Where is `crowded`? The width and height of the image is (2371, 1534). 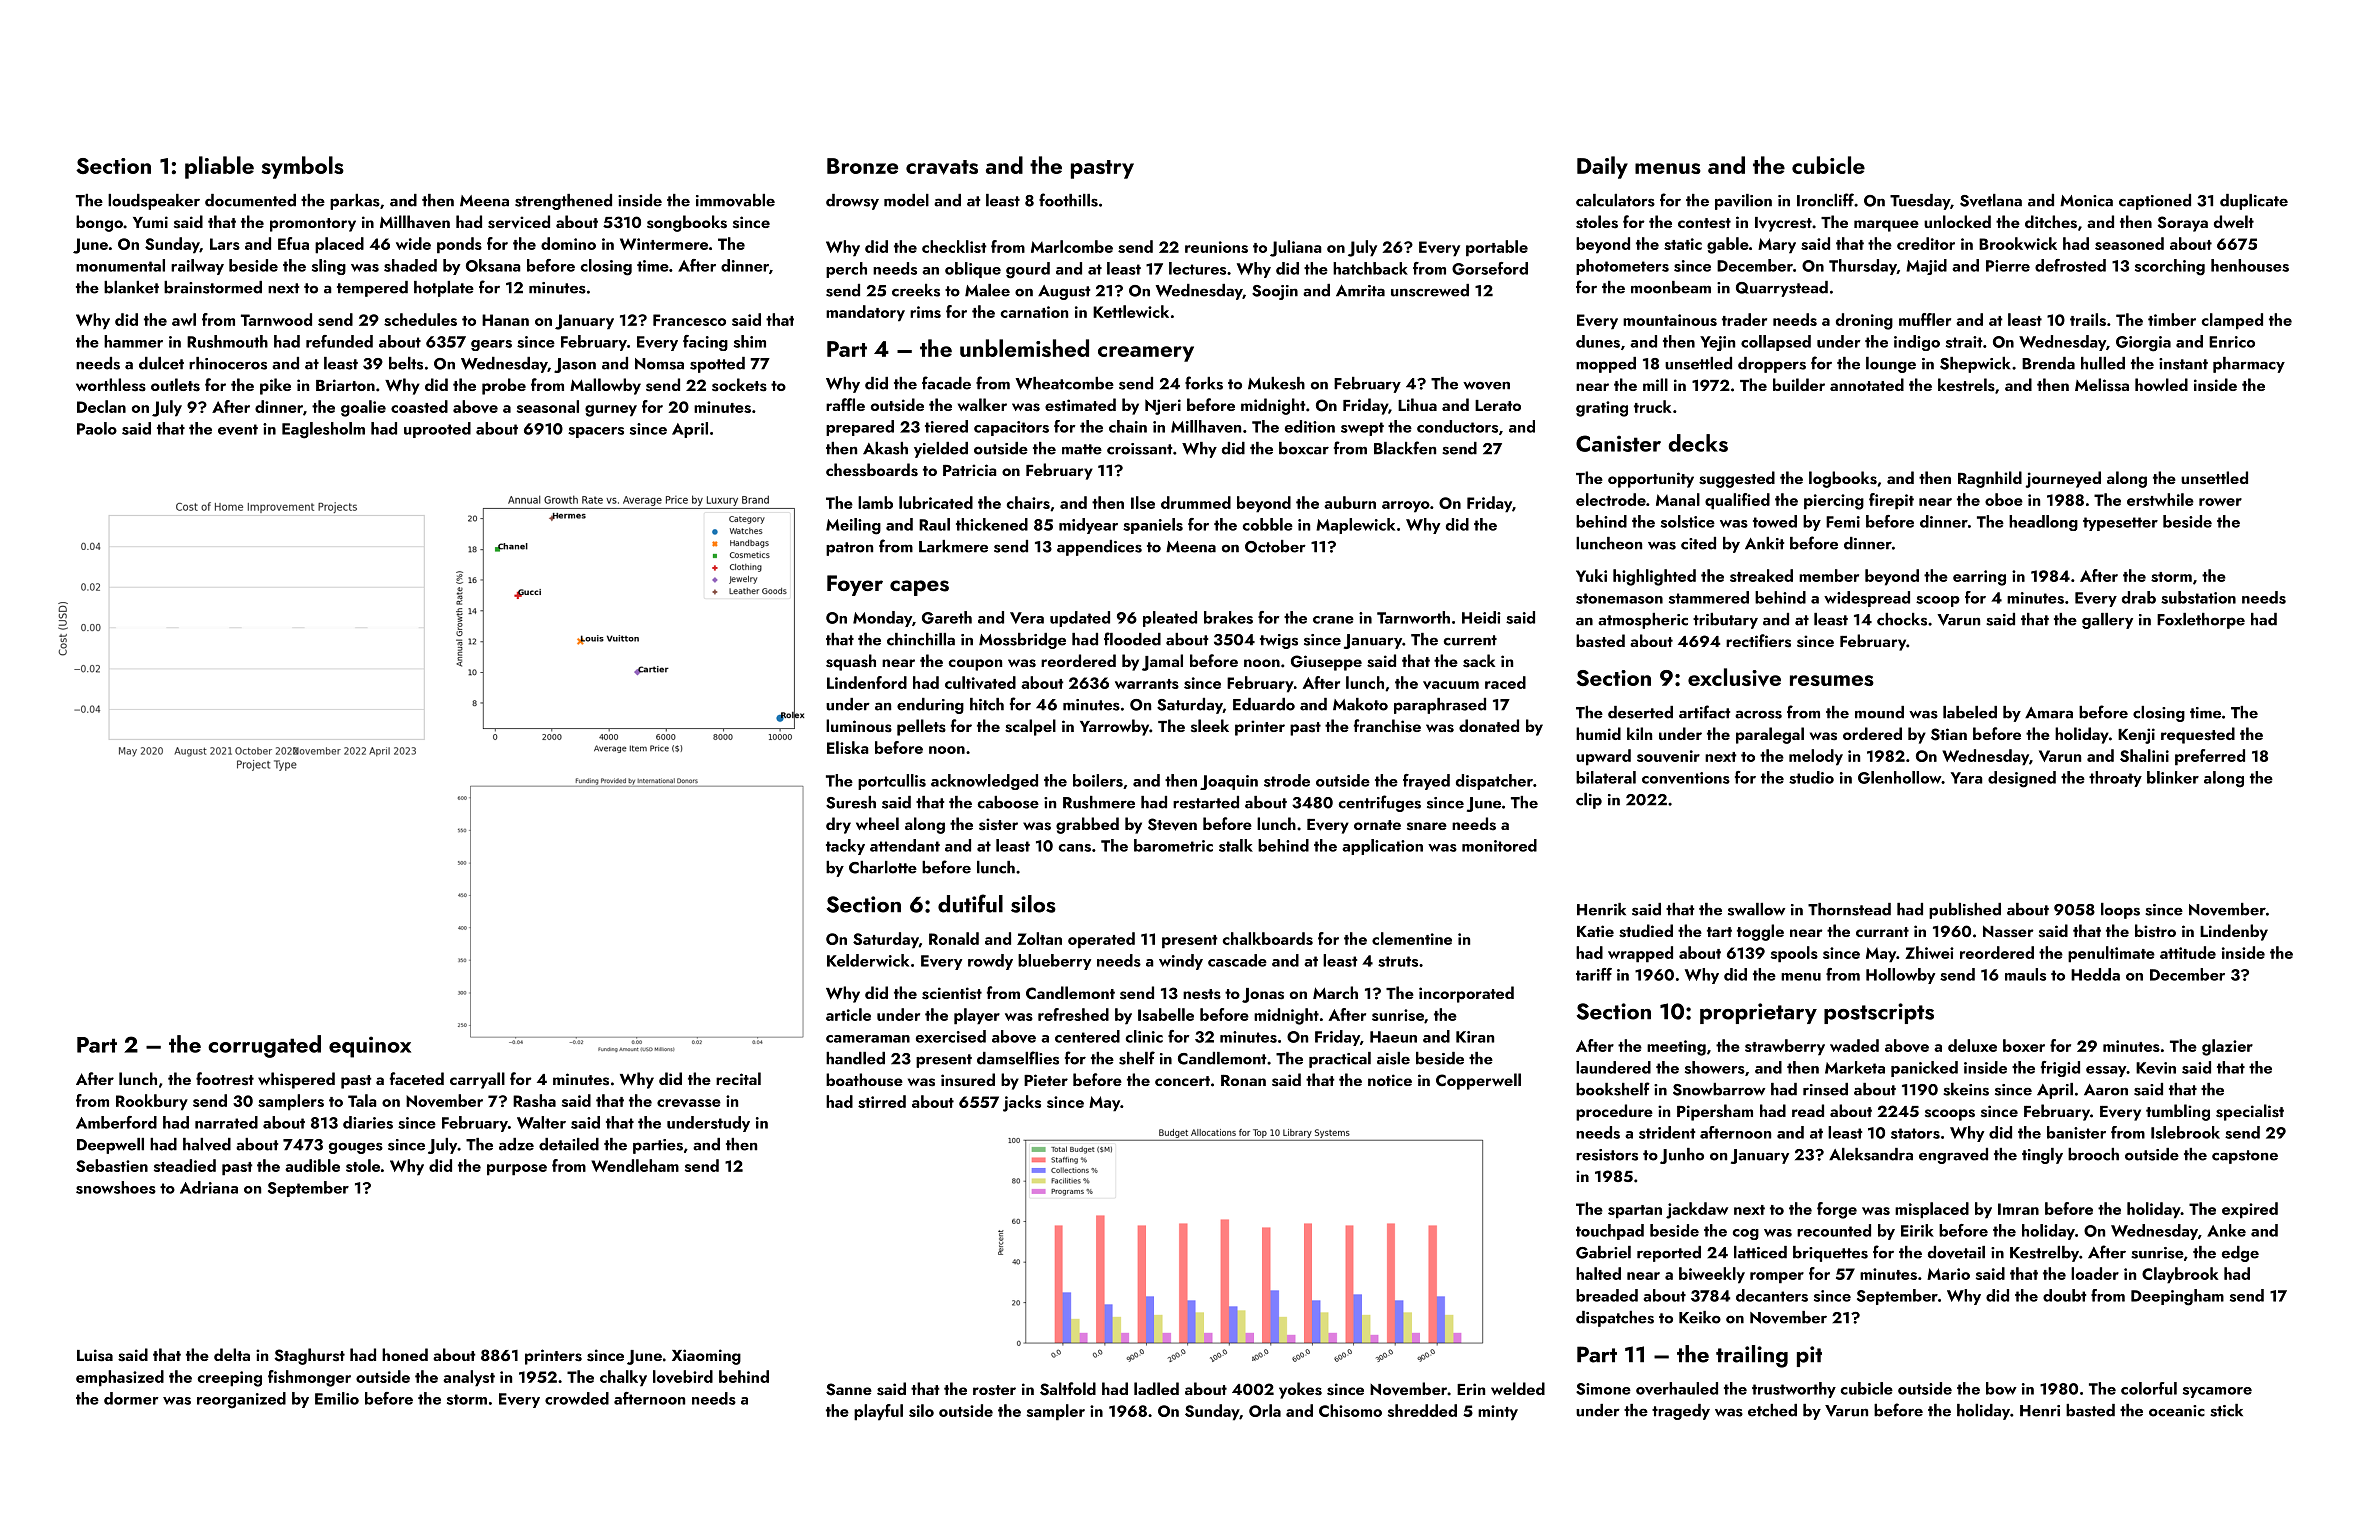 crowded is located at coordinates (577, 1398).
